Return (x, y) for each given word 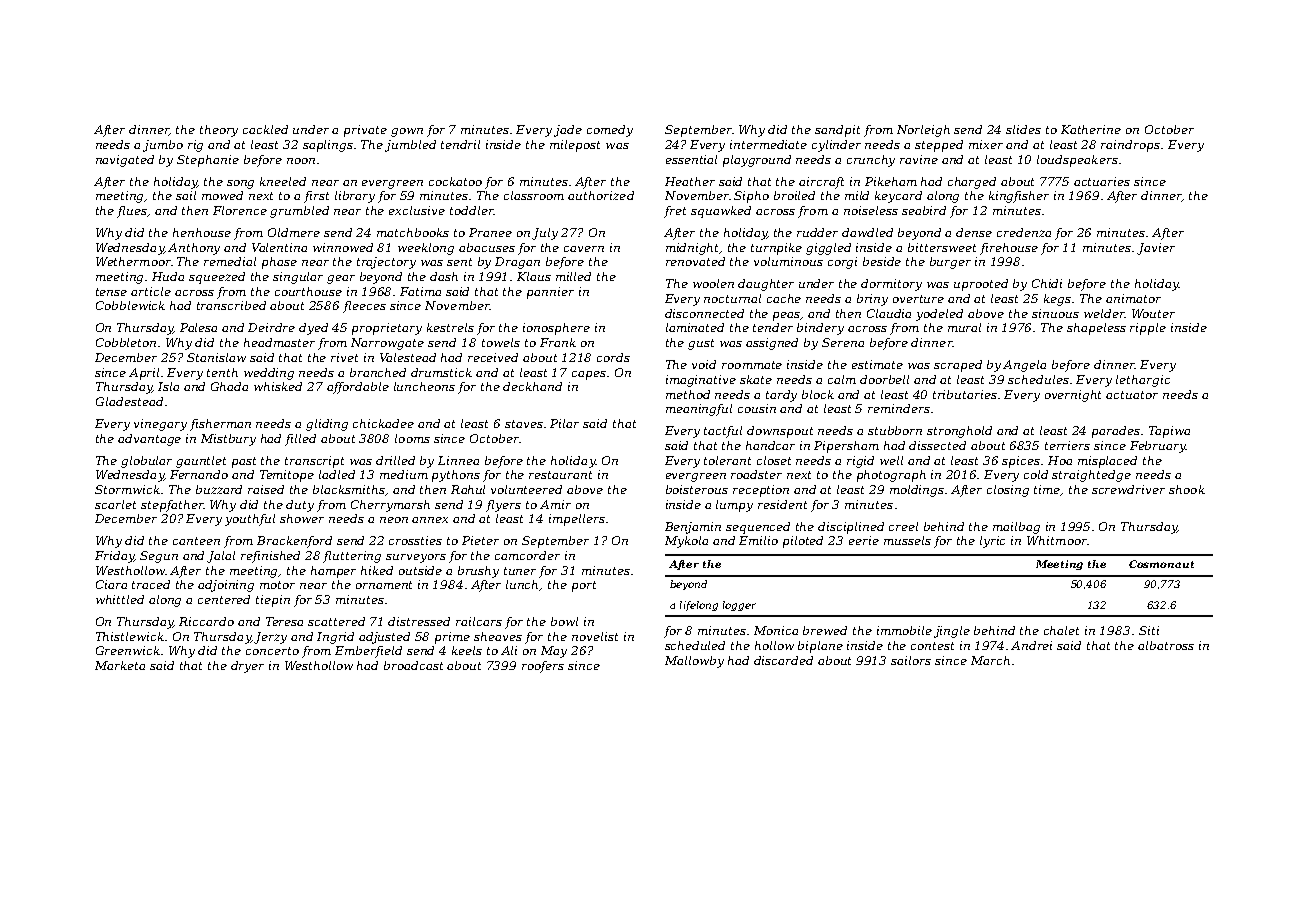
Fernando (199, 474)
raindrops (1130, 146)
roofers (543, 667)
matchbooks (413, 232)
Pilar (564, 423)
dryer (247, 667)
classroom (534, 195)
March (990, 660)
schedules (1038, 379)
